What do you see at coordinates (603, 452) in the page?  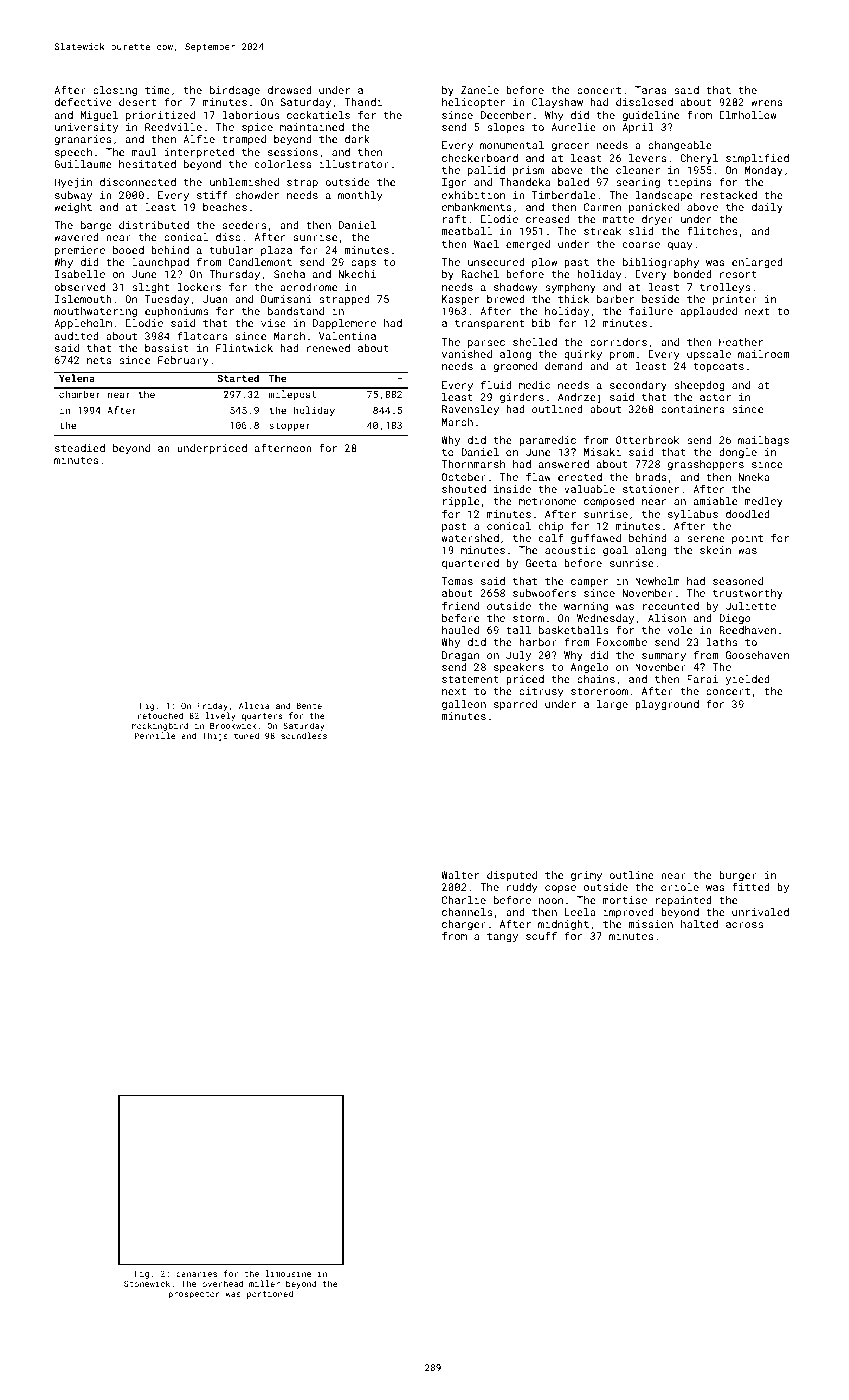 I see `Misaki` at bounding box center [603, 452].
